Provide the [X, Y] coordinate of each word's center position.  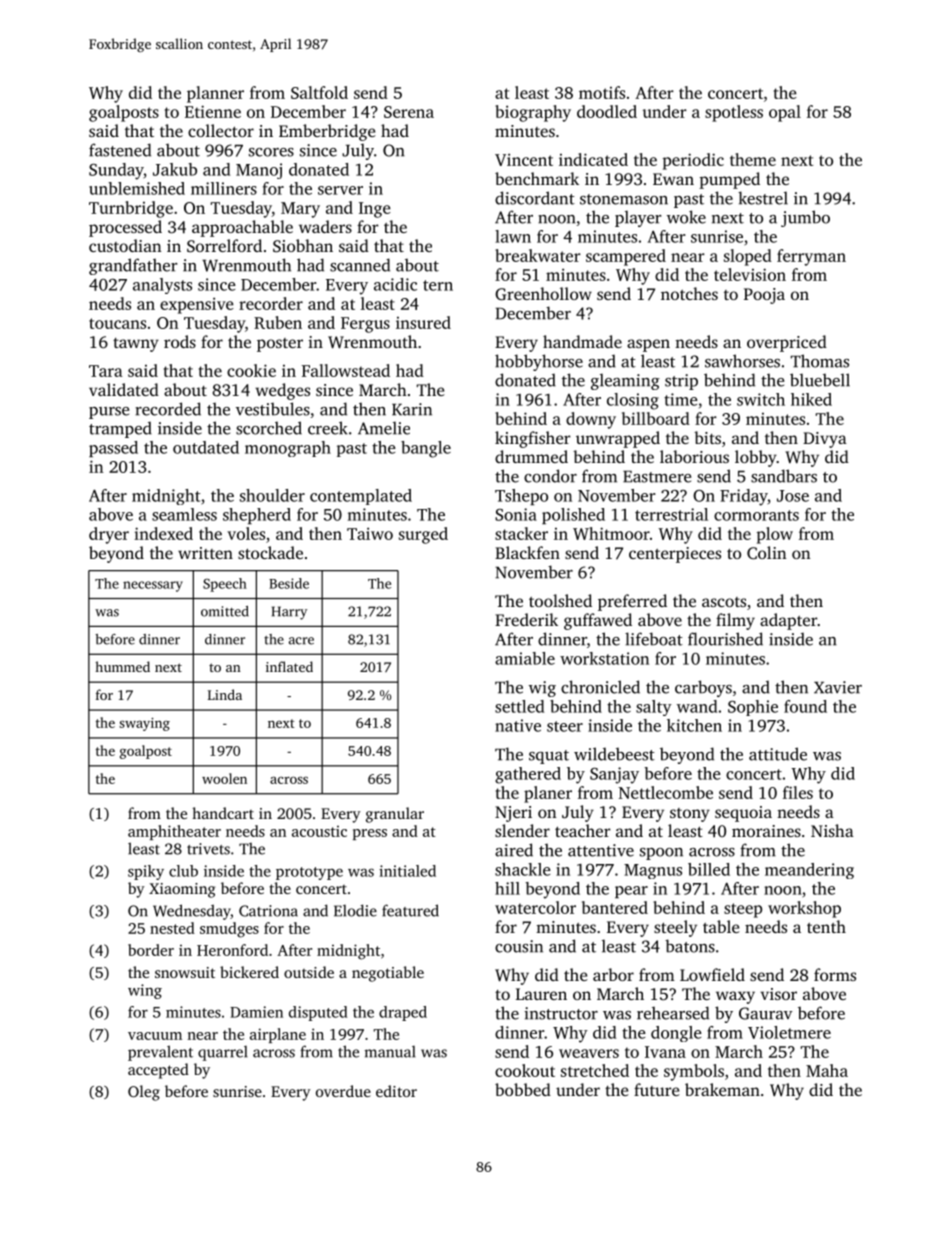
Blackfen [527, 552]
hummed [122, 666]
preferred [632, 602]
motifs [602, 92]
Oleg [144, 1093]
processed [125, 228]
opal [785, 113]
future [656, 1089]
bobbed [523, 1089]
